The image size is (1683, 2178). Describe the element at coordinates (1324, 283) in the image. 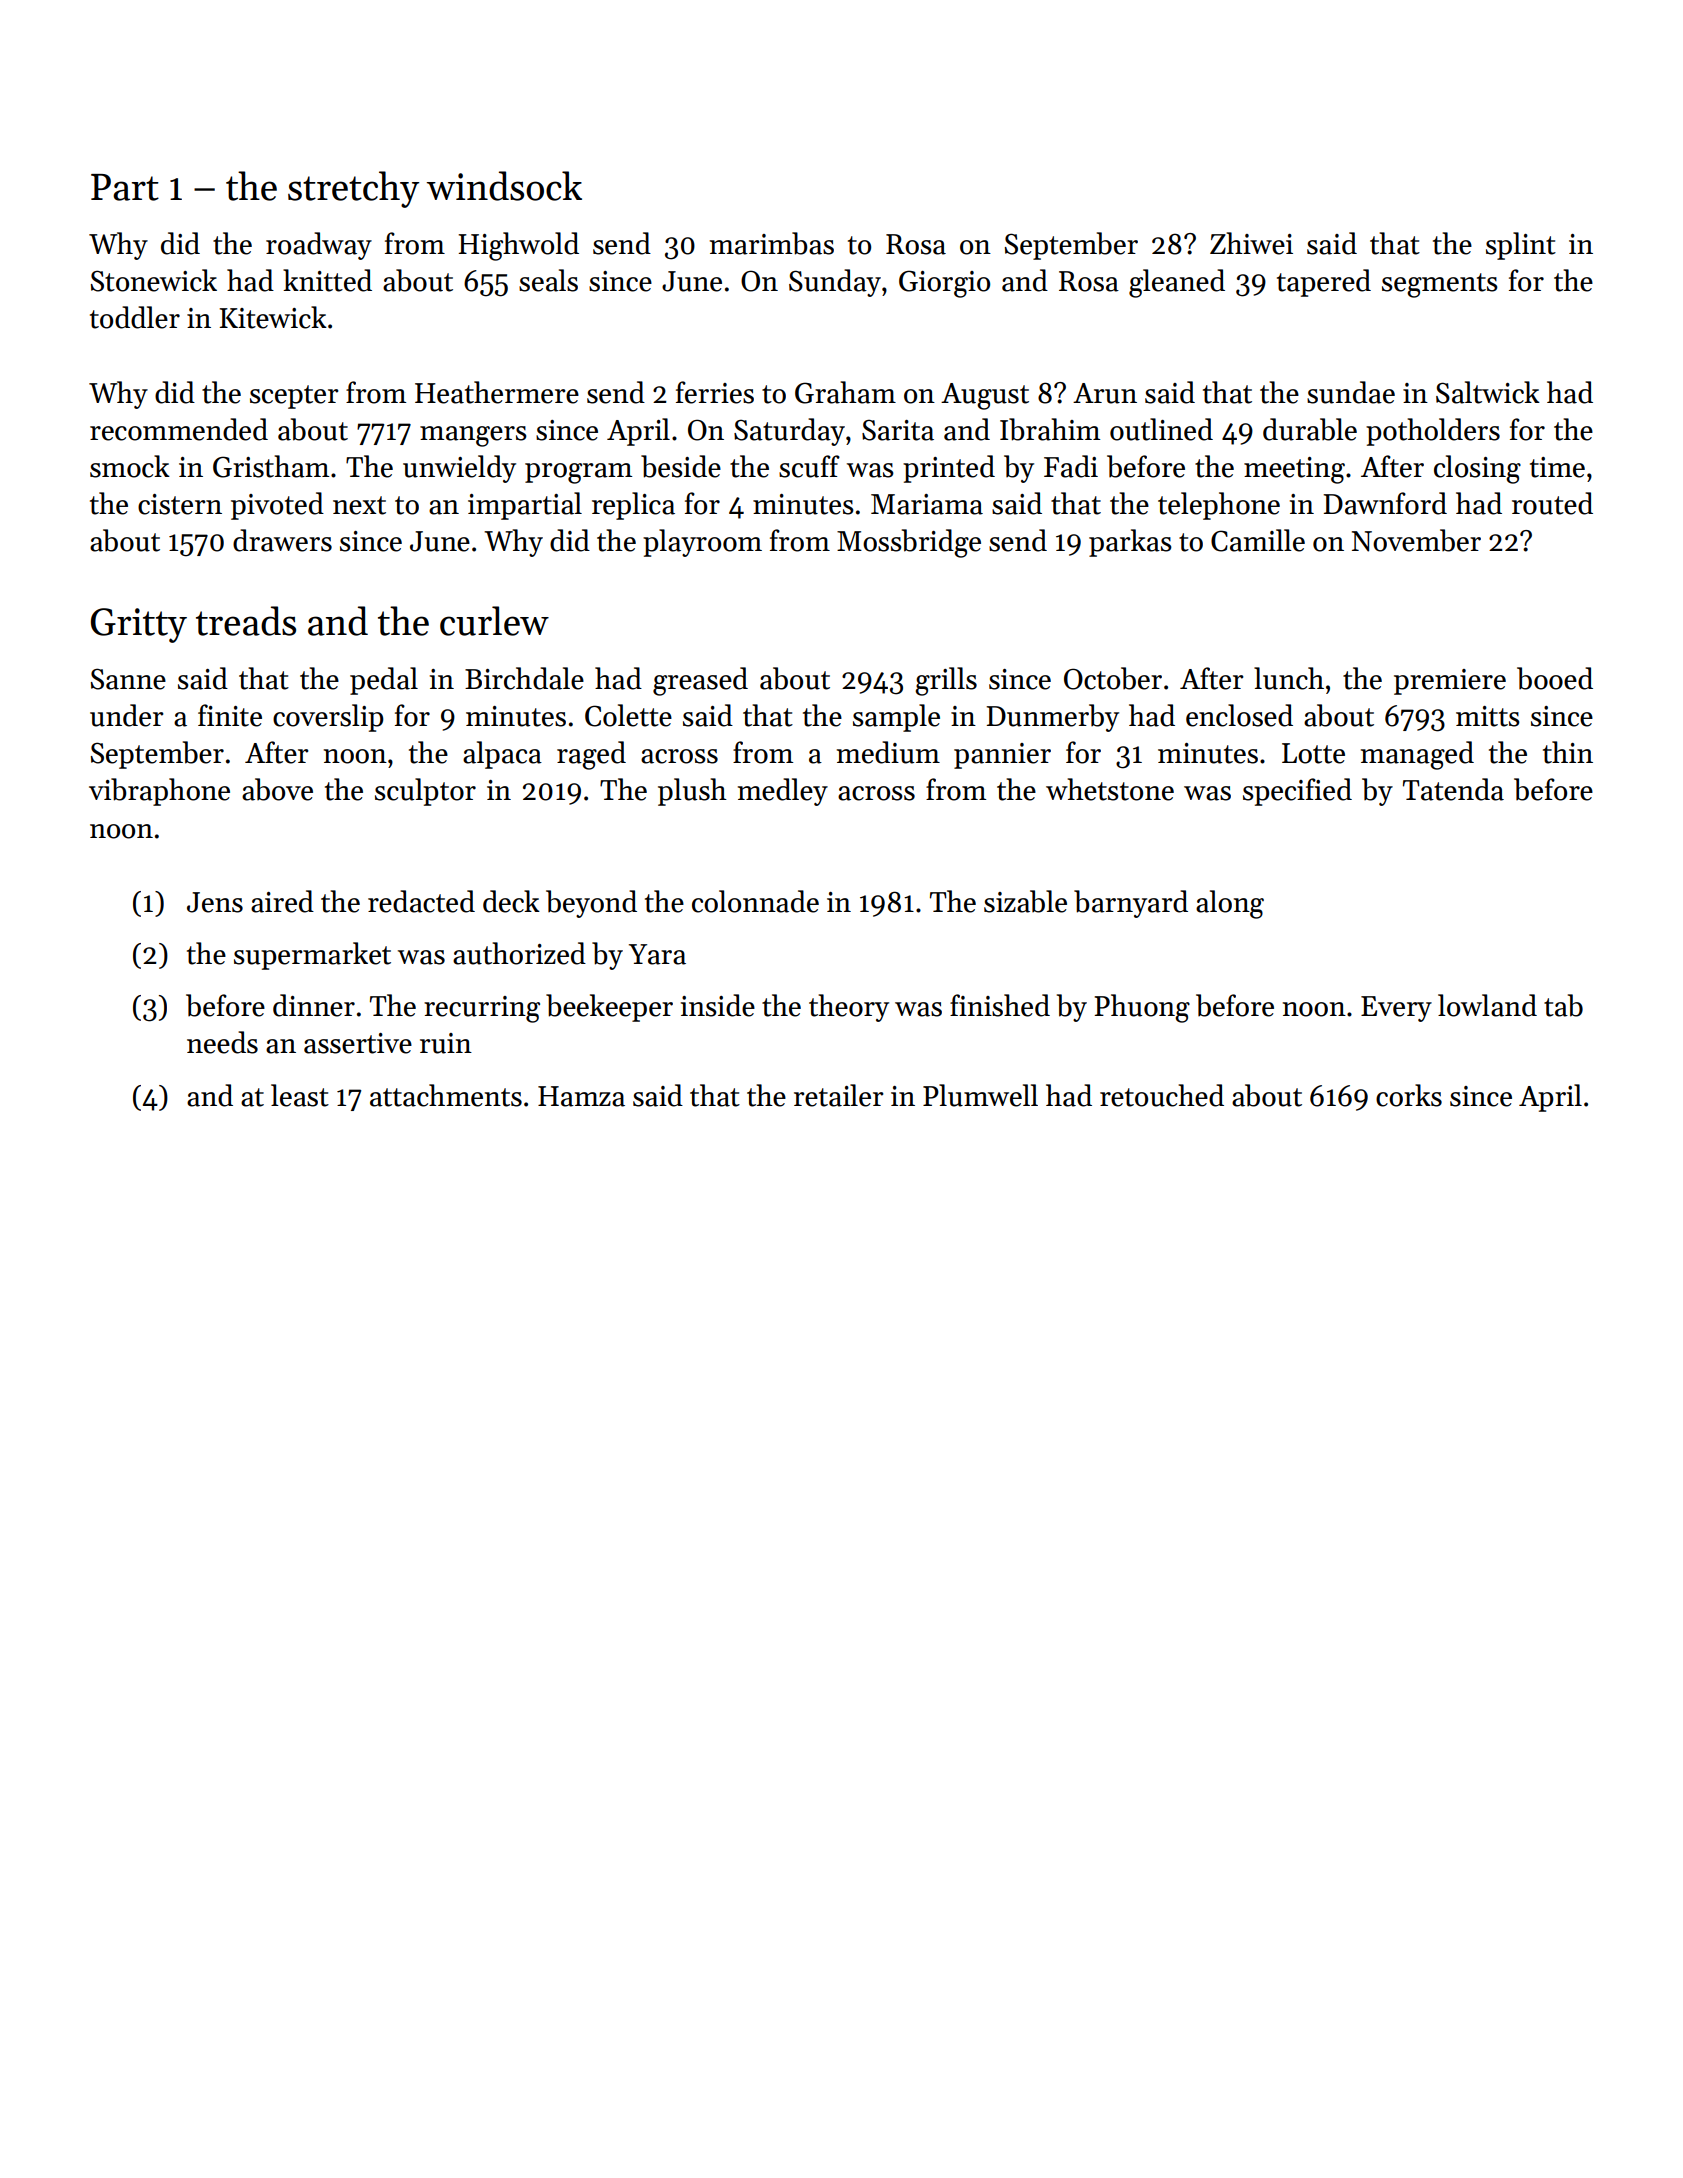

I see `tapered` at that location.
